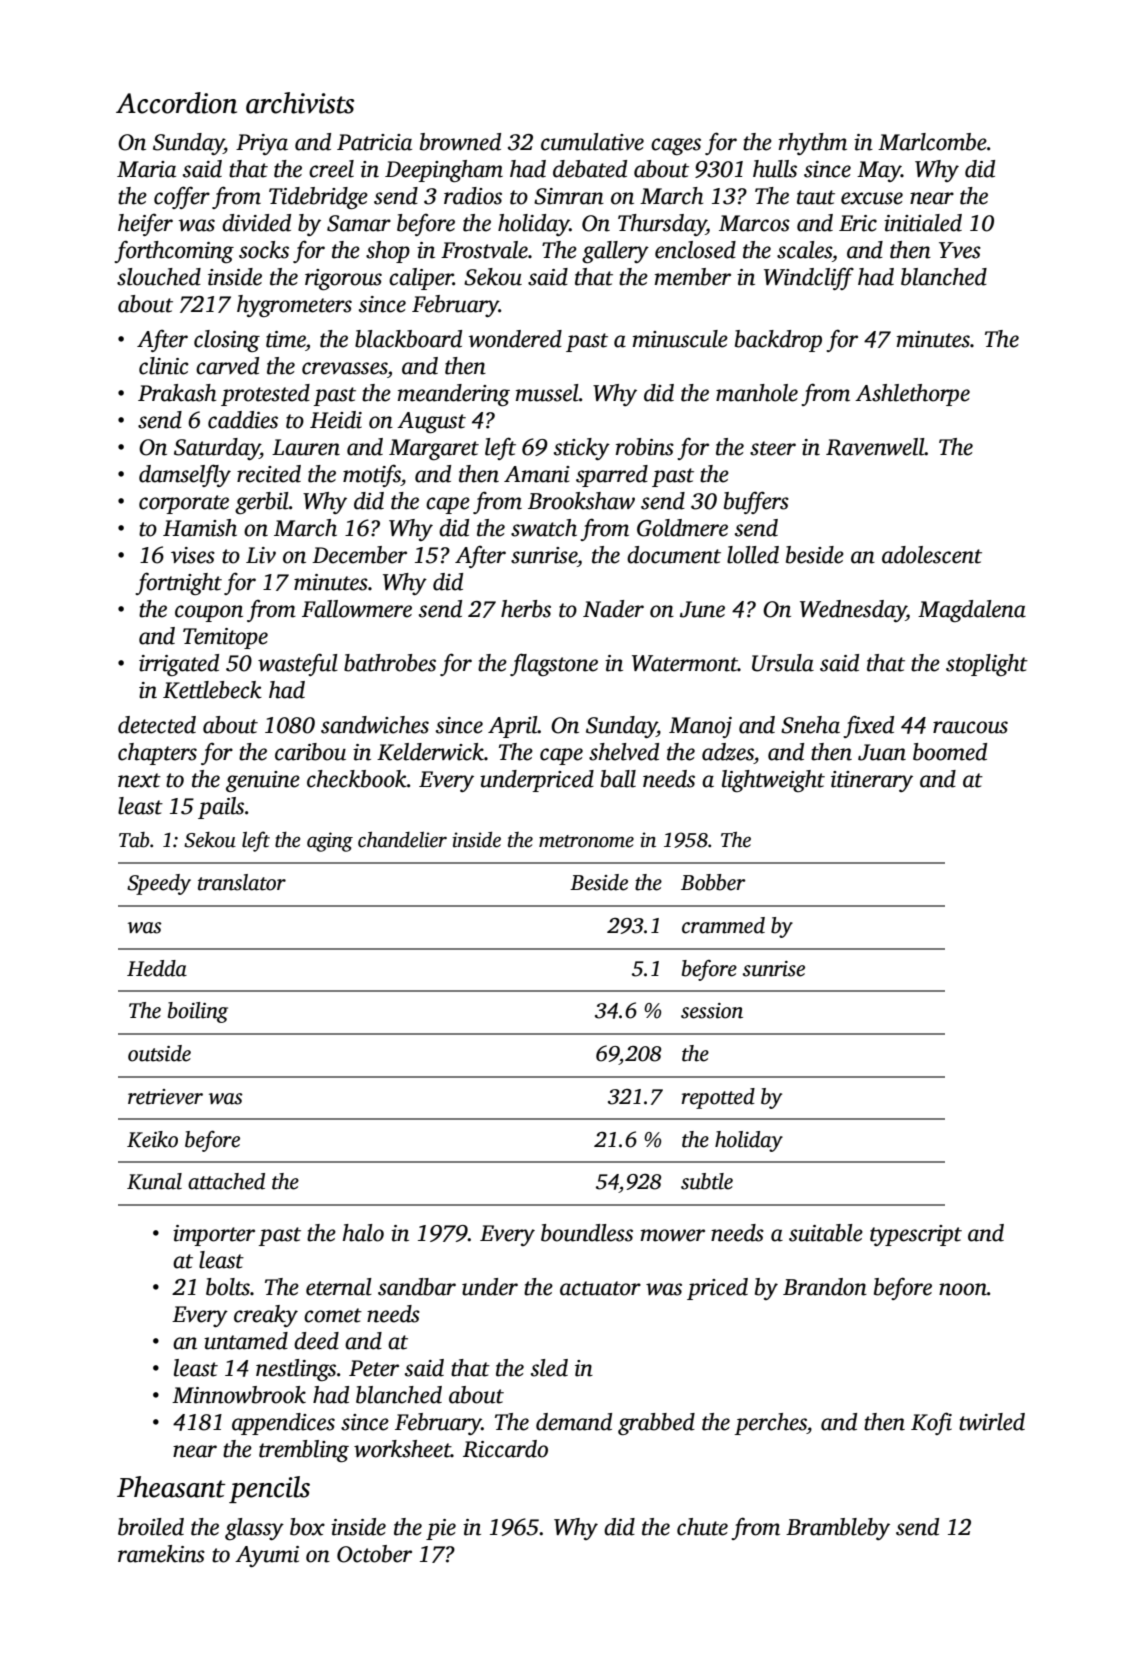 The height and width of the screenshot is (1661, 1147). Describe the element at coordinates (932, 142) in the screenshot. I see `Marlcombe` at that location.
